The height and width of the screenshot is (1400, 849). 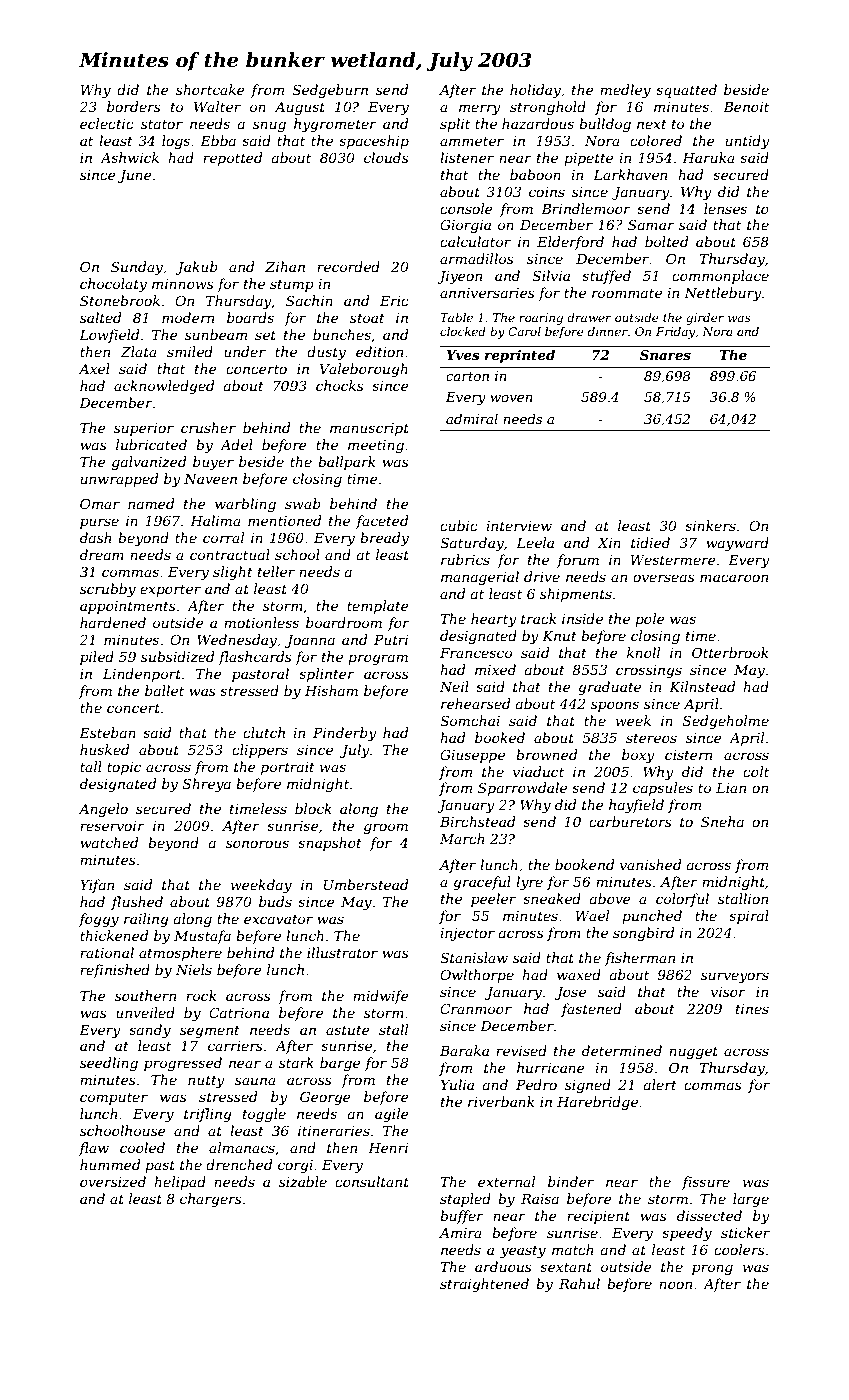 I want to click on Benoit, so click(x=746, y=107).
